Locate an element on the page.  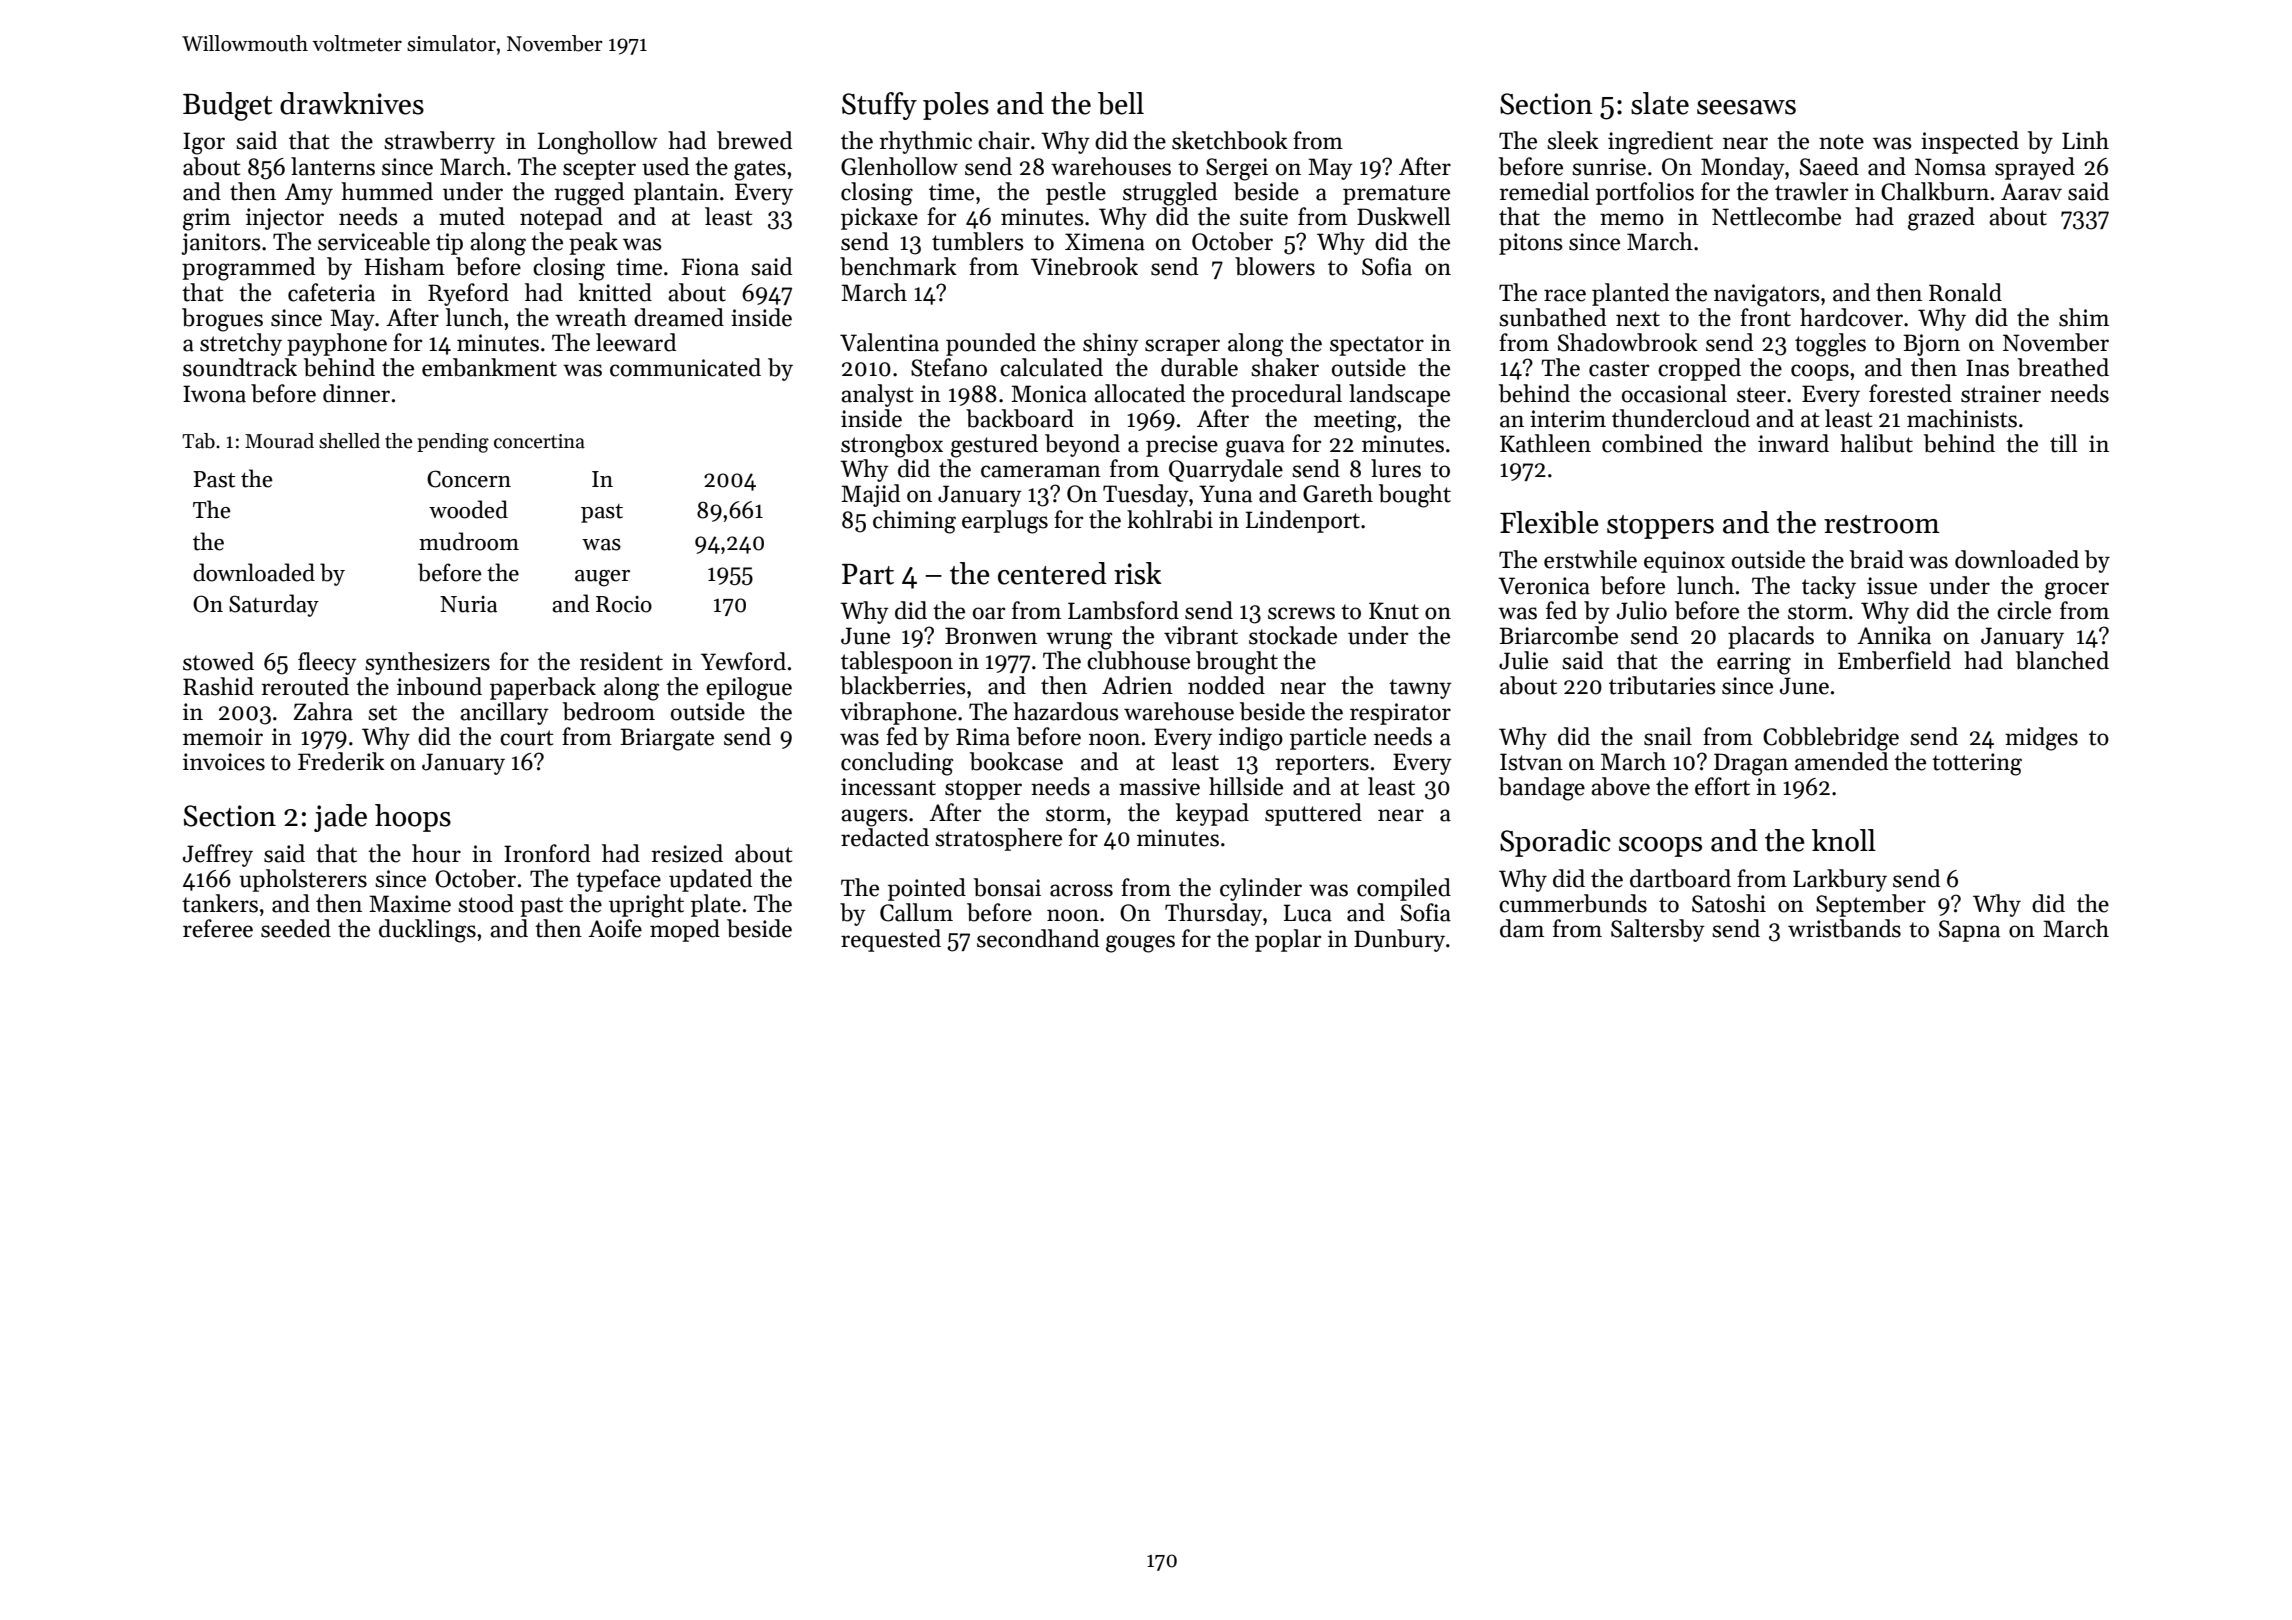
seesaws is located at coordinates (1746, 107).
